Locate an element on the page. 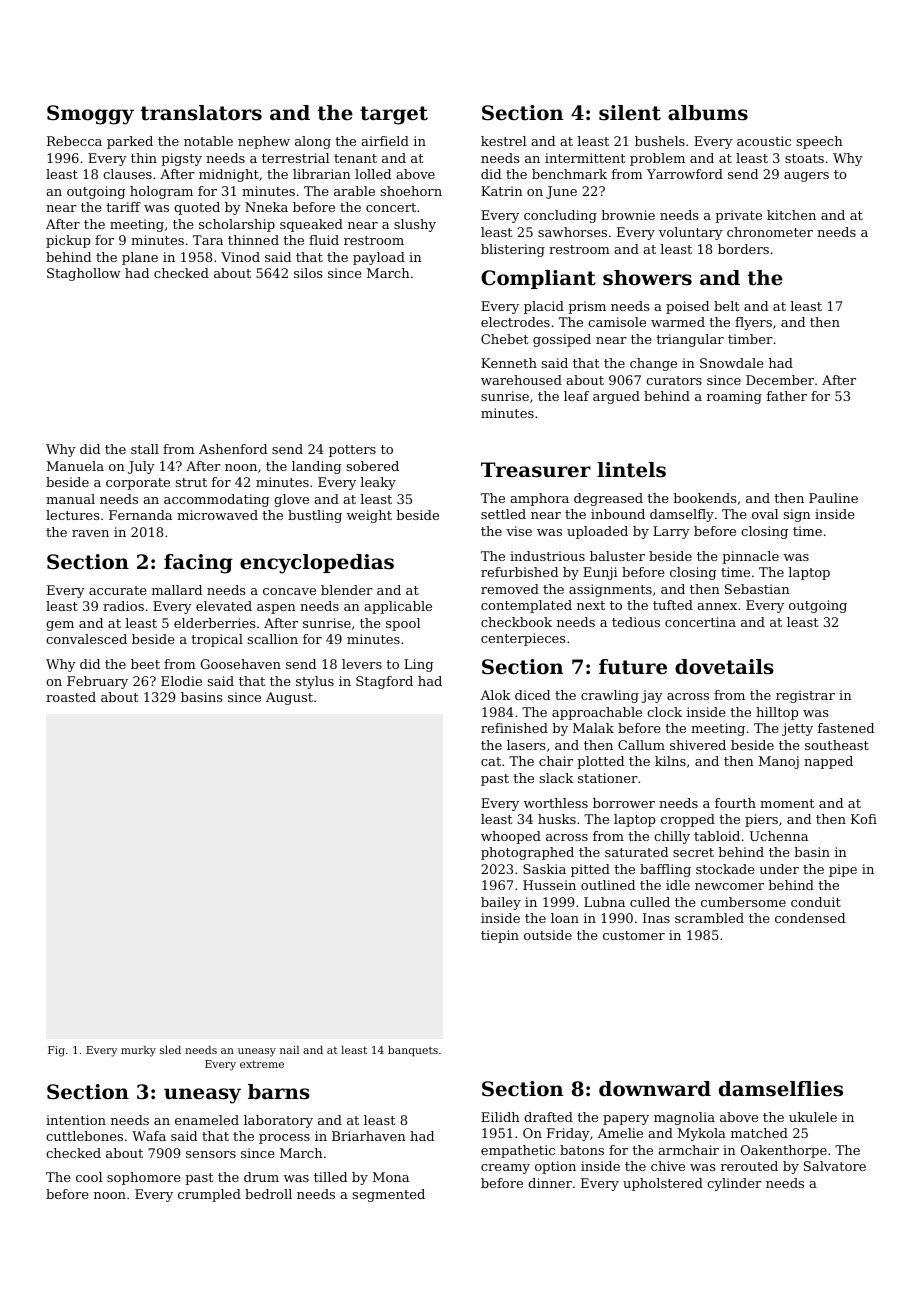 This document has width=924, height=1308. Manuela is located at coordinates (75, 466).
